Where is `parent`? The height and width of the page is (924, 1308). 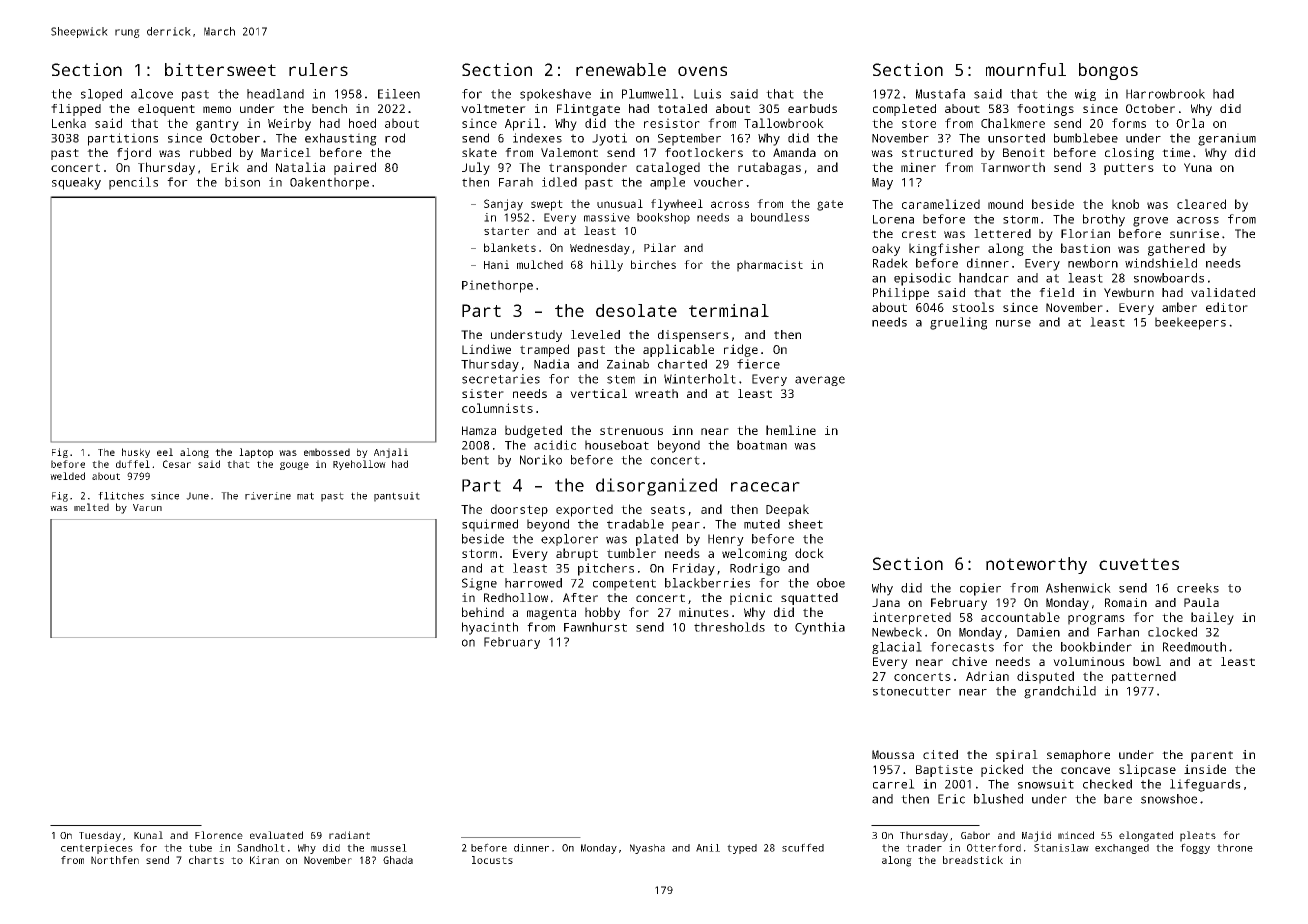
parent is located at coordinates (1212, 756).
